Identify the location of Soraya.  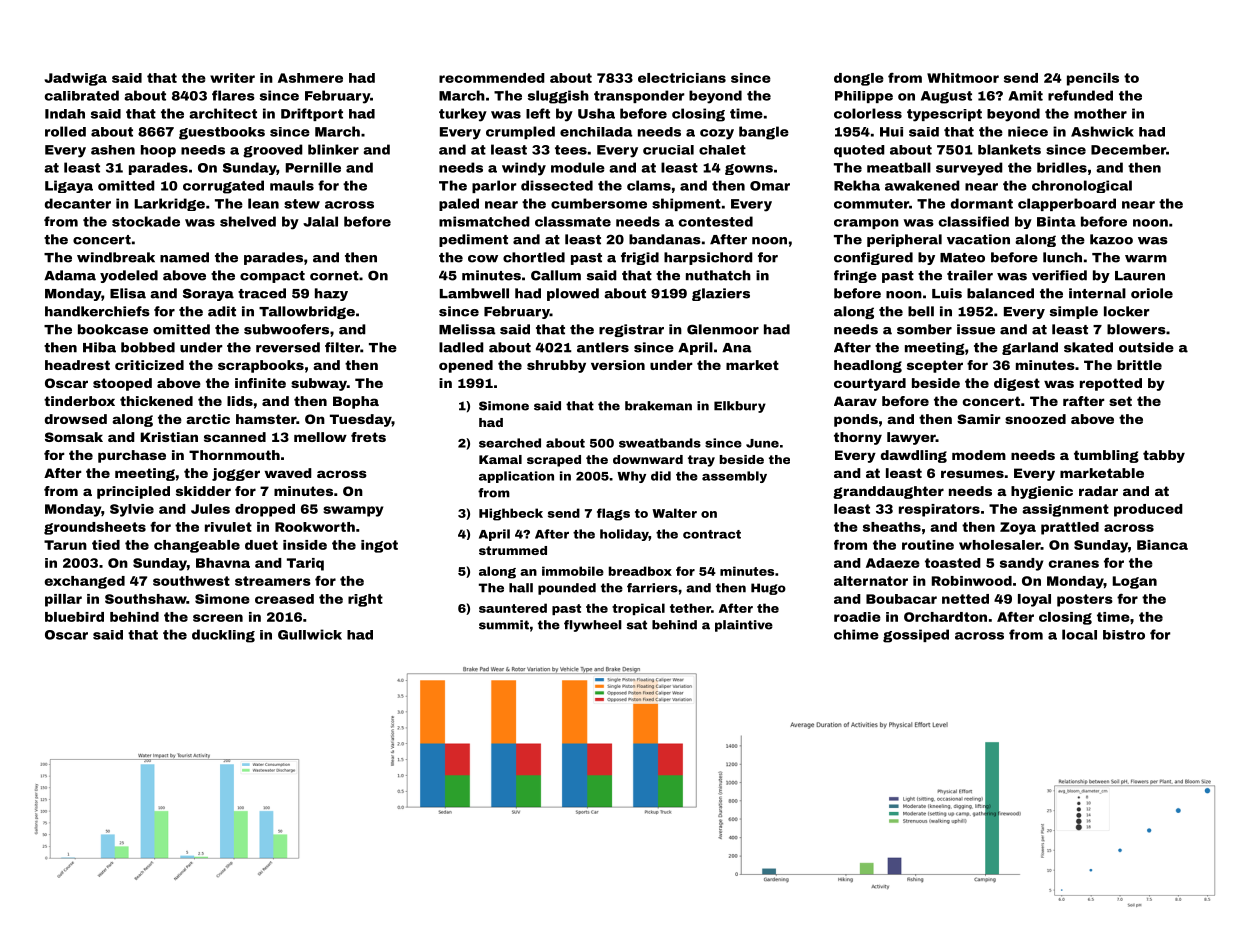
(208, 295).
